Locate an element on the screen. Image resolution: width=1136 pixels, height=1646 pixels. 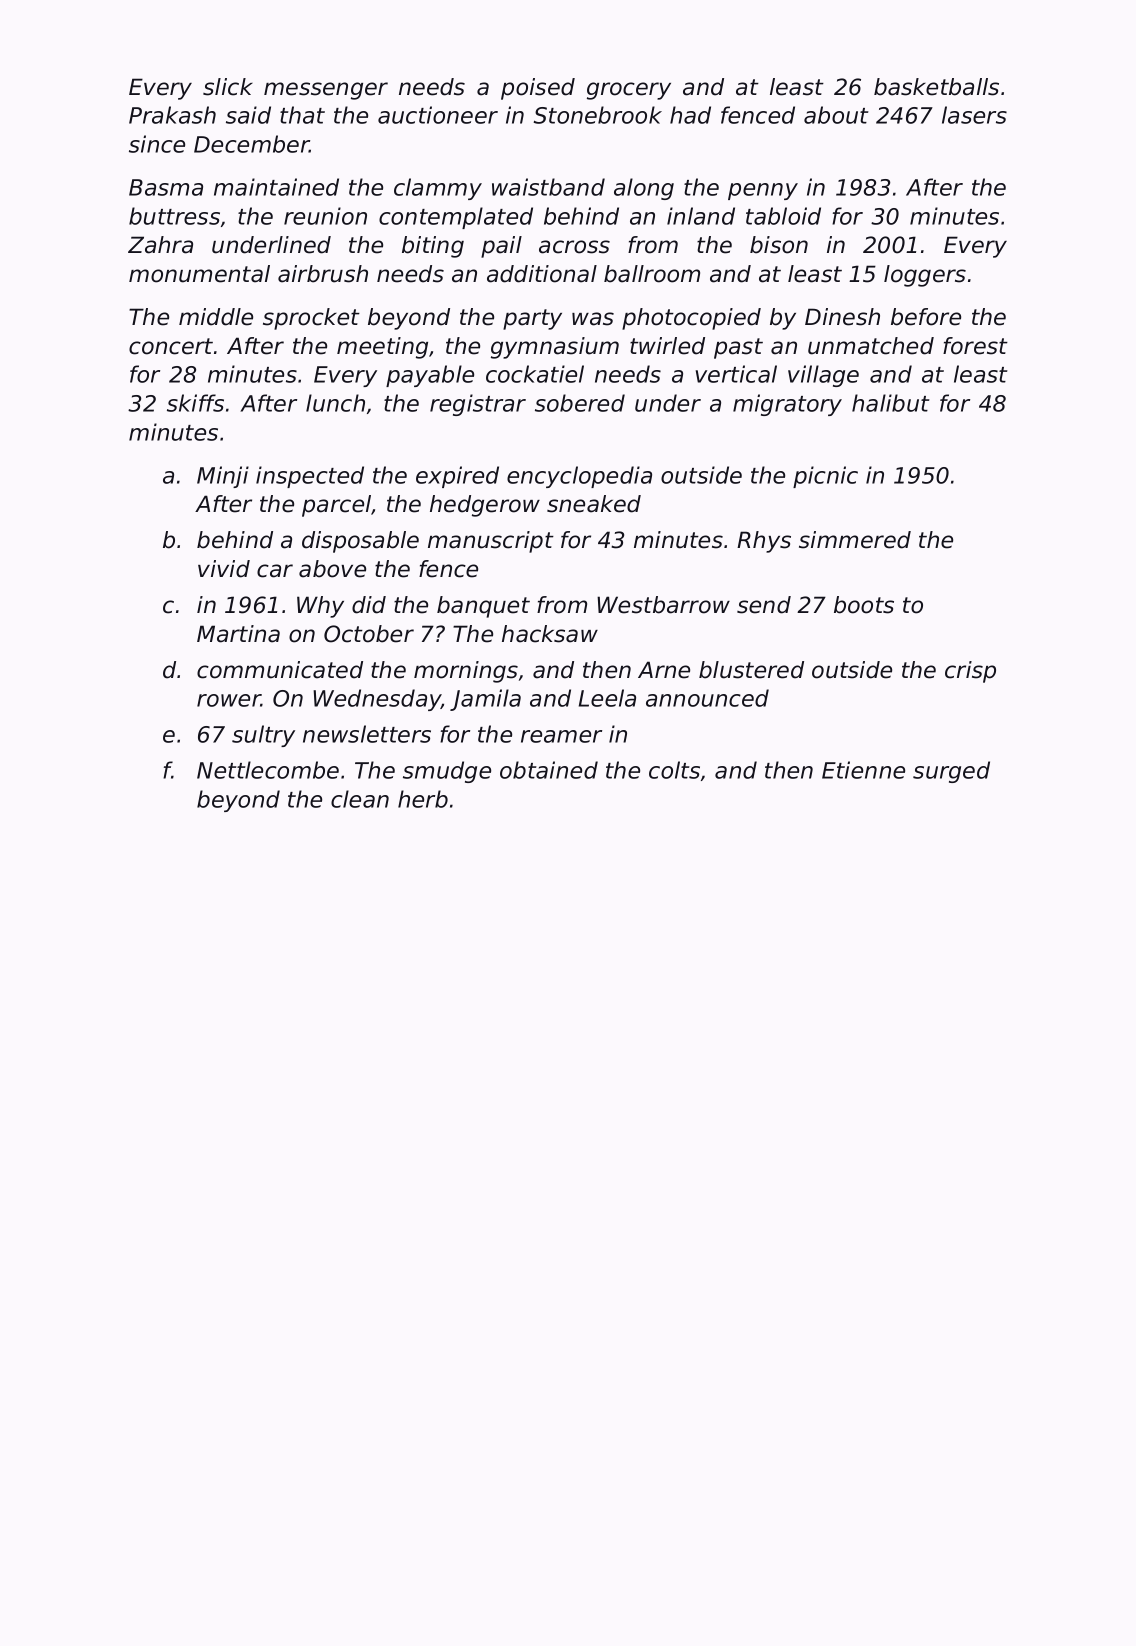
since is located at coordinates (157, 144).
